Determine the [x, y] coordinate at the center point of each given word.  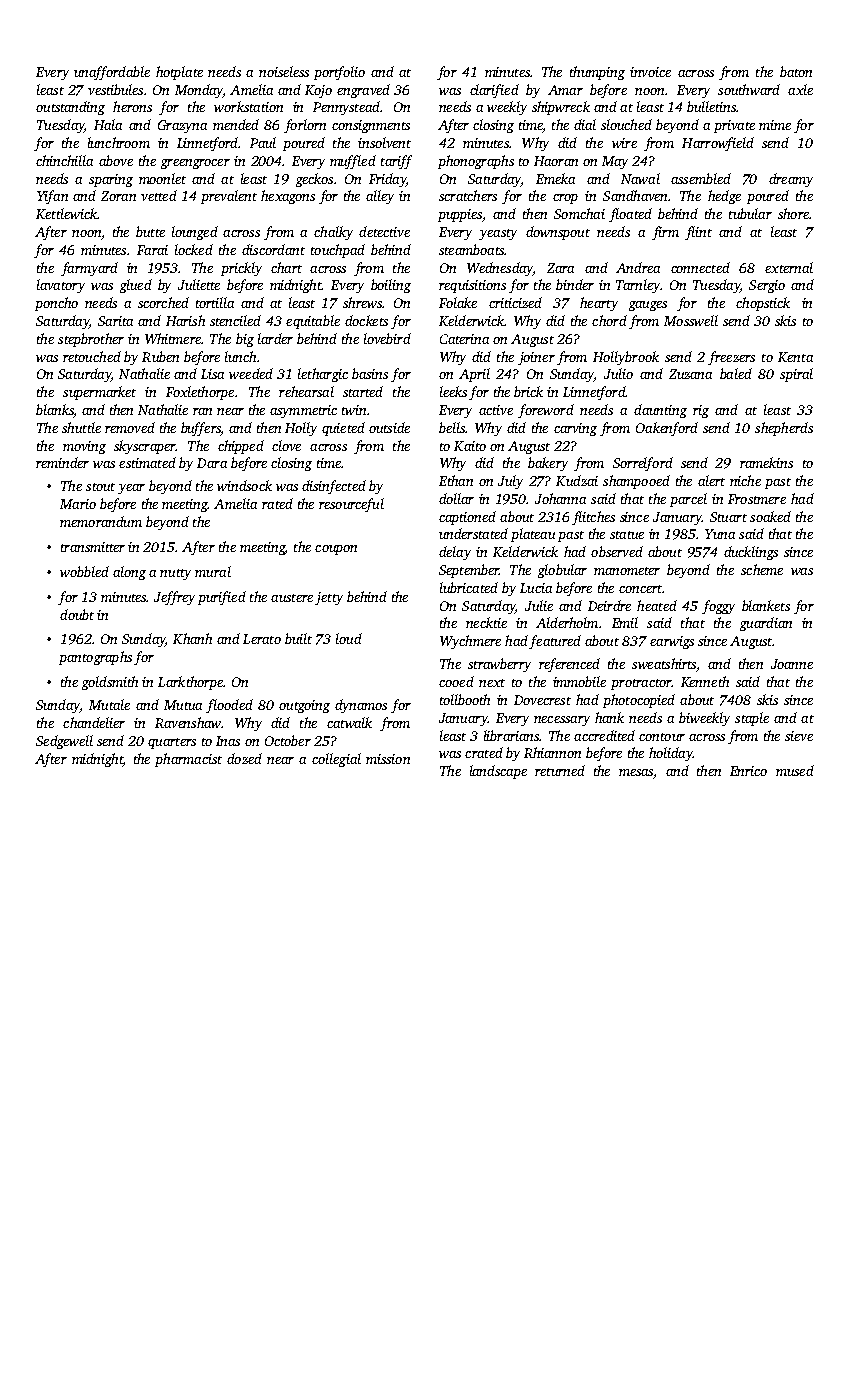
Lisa [212, 374]
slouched [626, 124]
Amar [565, 90]
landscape [498, 772]
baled [736, 373]
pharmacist [188, 760]
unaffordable [112, 73]
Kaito [470, 446]
